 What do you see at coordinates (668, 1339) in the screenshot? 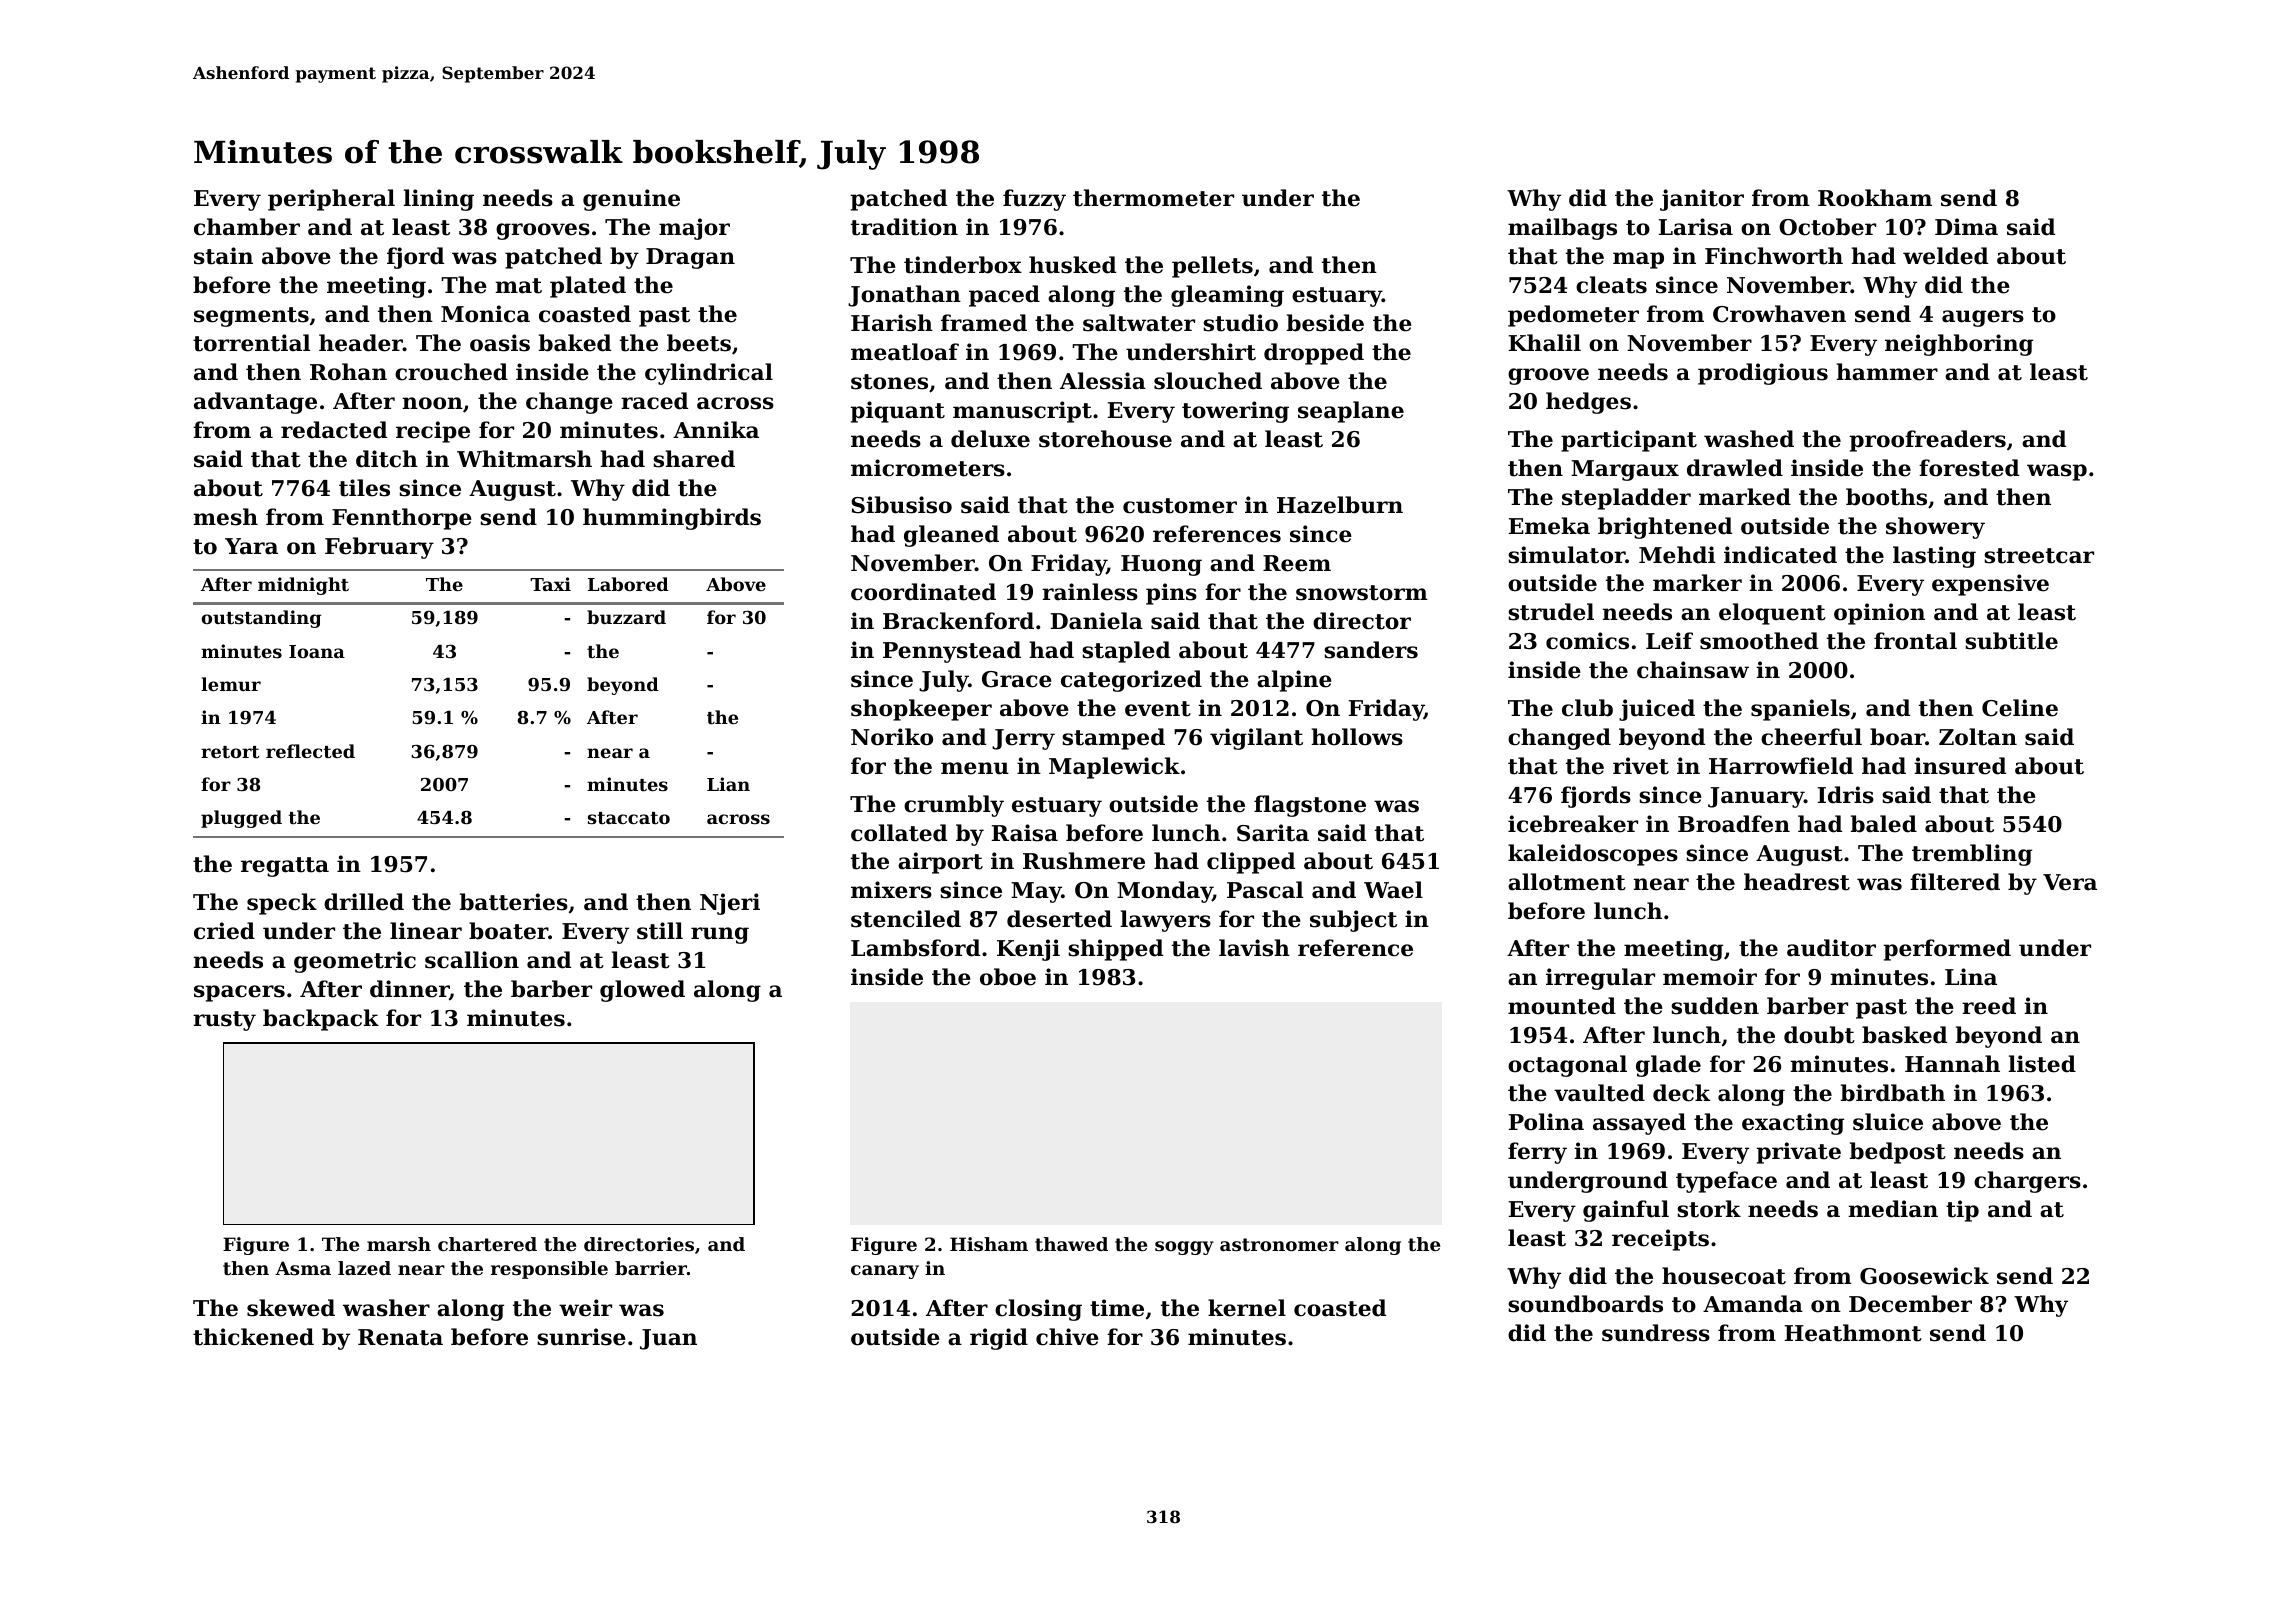
I see `Juan` at bounding box center [668, 1339].
